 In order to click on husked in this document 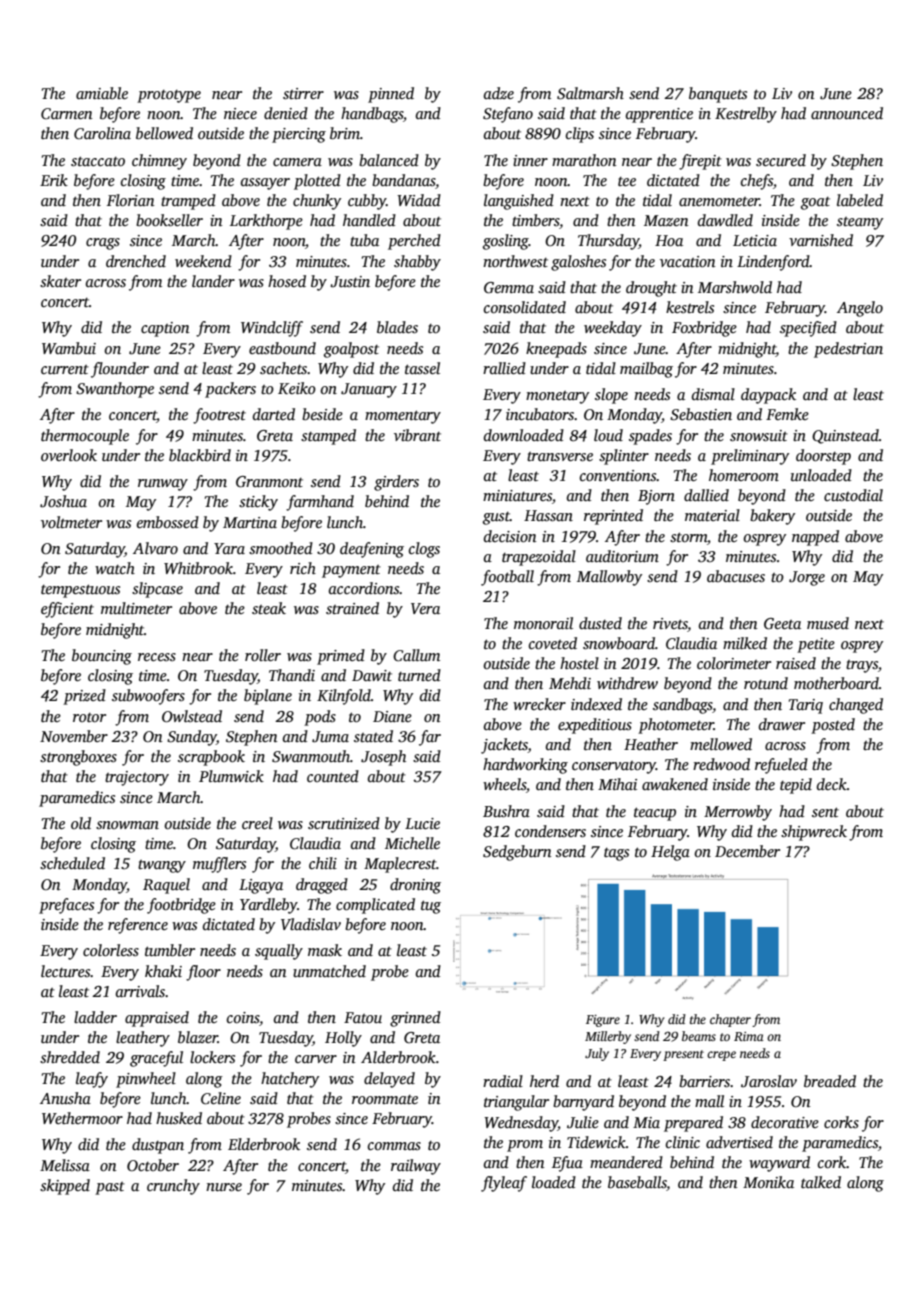, I will do `click(179, 1118)`.
